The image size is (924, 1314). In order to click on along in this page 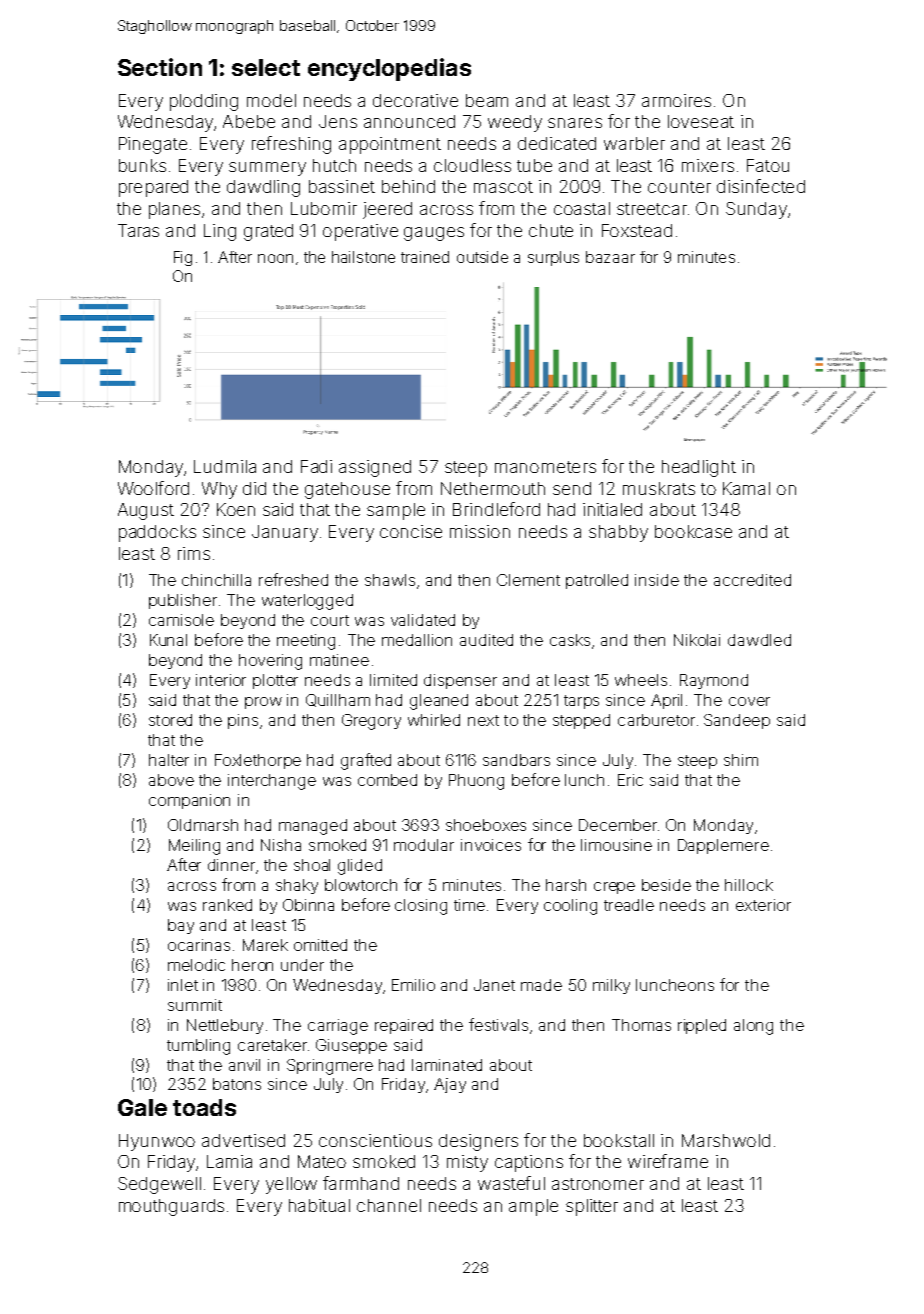, I will do `click(753, 1027)`.
